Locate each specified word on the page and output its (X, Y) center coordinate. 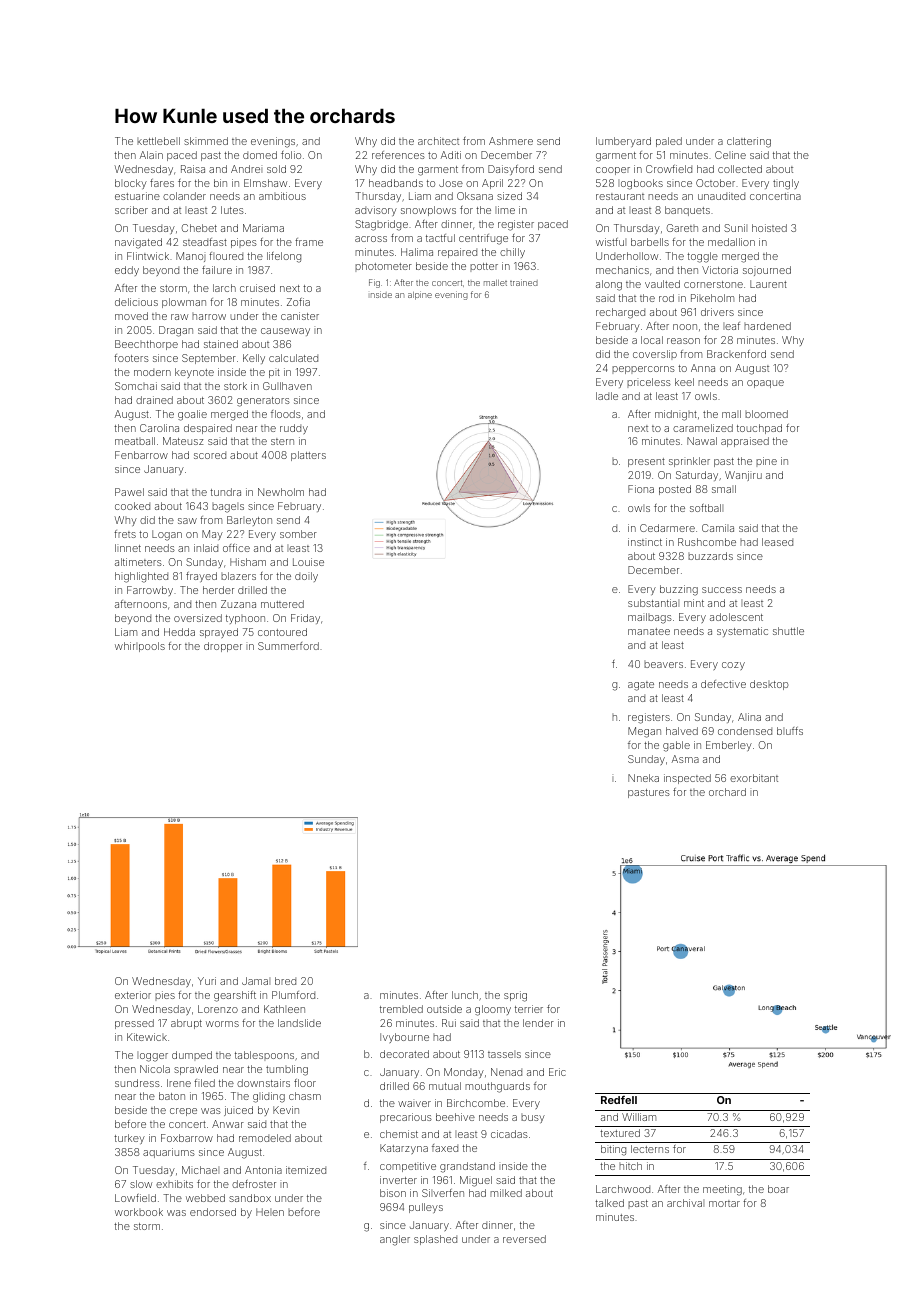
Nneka (643, 778)
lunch (465, 995)
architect (438, 141)
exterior (133, 995)
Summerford (288, 646)
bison (393, 1193)
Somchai (136, 386)
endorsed (213, 1212)
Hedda (179, 632)
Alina (749, 717)
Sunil (735, 228)
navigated (138, 243)
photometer (383, 267)
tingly (786, 184)
